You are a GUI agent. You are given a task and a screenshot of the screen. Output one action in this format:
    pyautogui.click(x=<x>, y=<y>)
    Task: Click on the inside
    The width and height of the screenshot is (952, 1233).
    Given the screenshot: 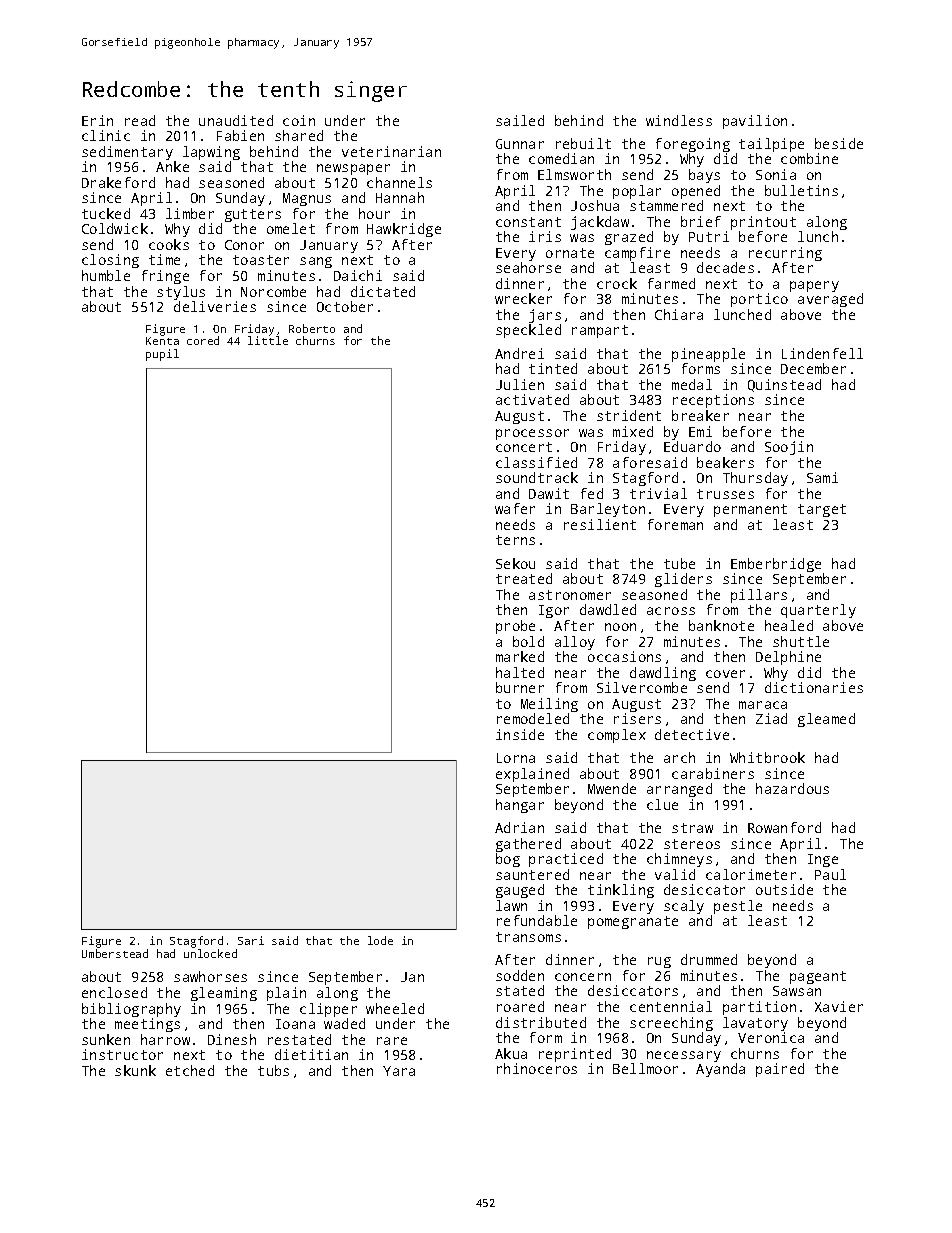 What is the action you would take?
    pyautogui.click(x=520, y=734)
